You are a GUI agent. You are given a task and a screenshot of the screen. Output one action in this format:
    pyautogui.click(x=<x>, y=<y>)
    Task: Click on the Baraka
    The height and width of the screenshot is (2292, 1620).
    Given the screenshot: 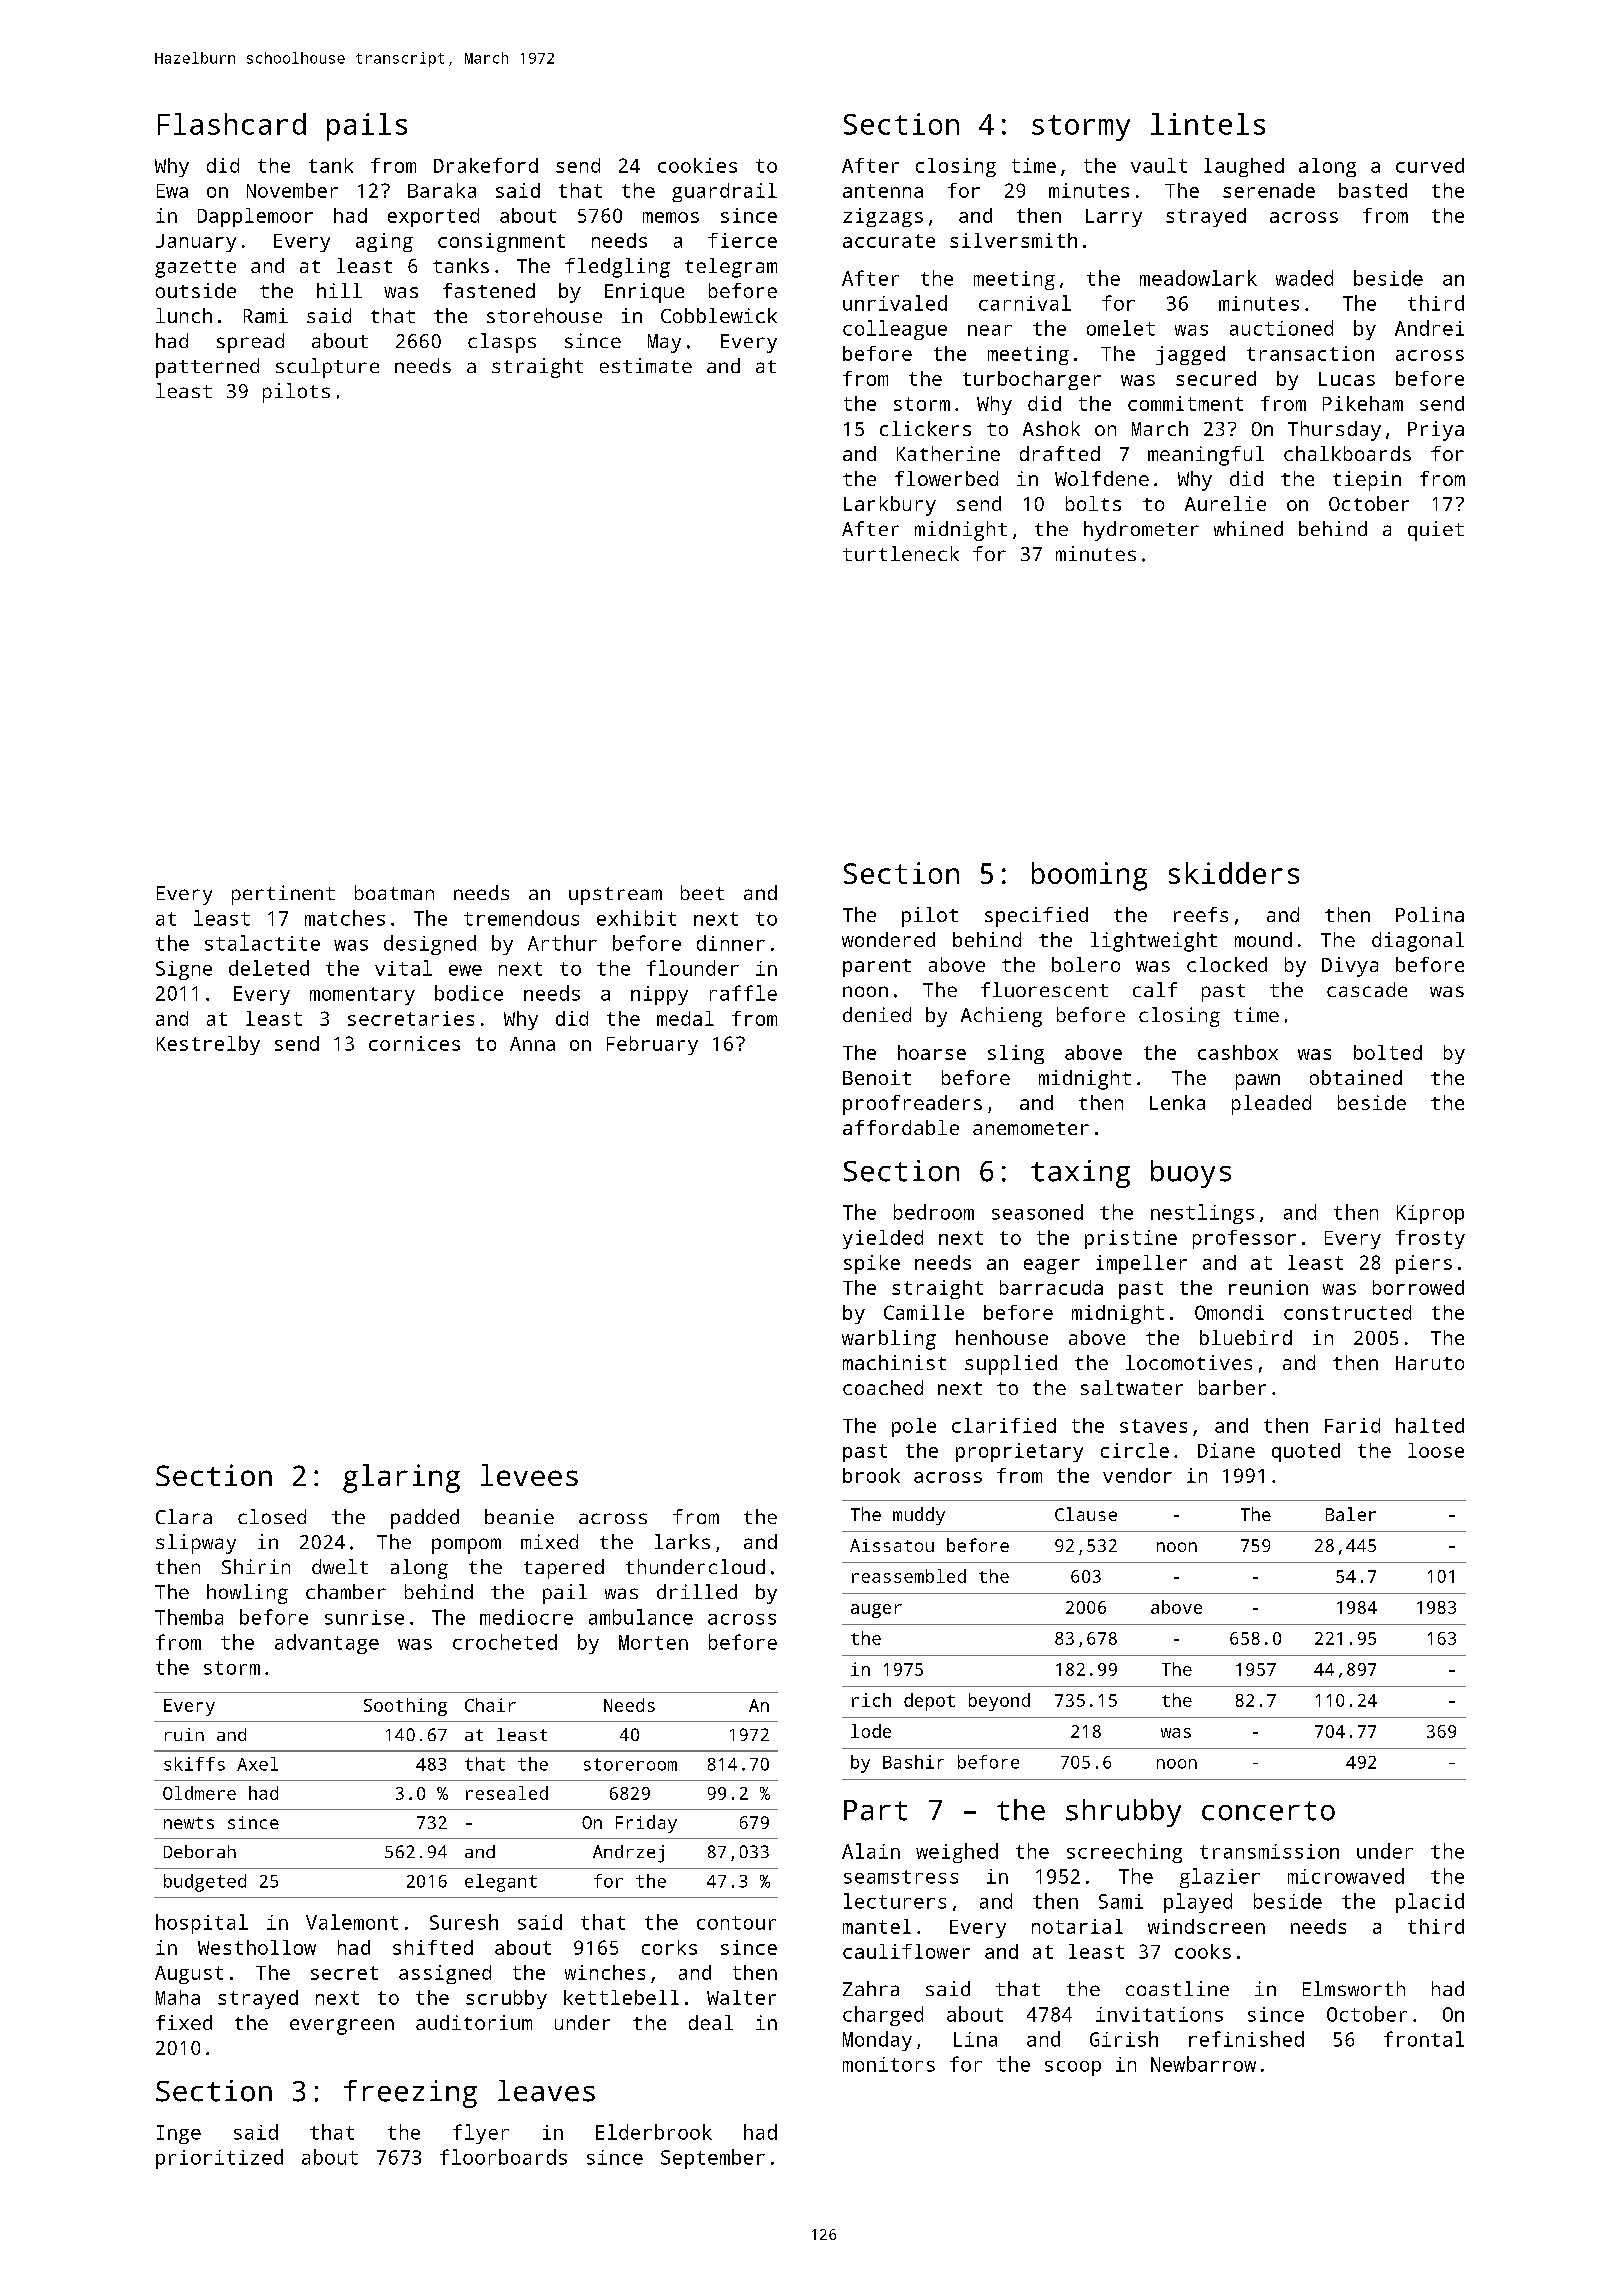 What is the action you would take?
    pyautogui.click(x=442, y=190)
